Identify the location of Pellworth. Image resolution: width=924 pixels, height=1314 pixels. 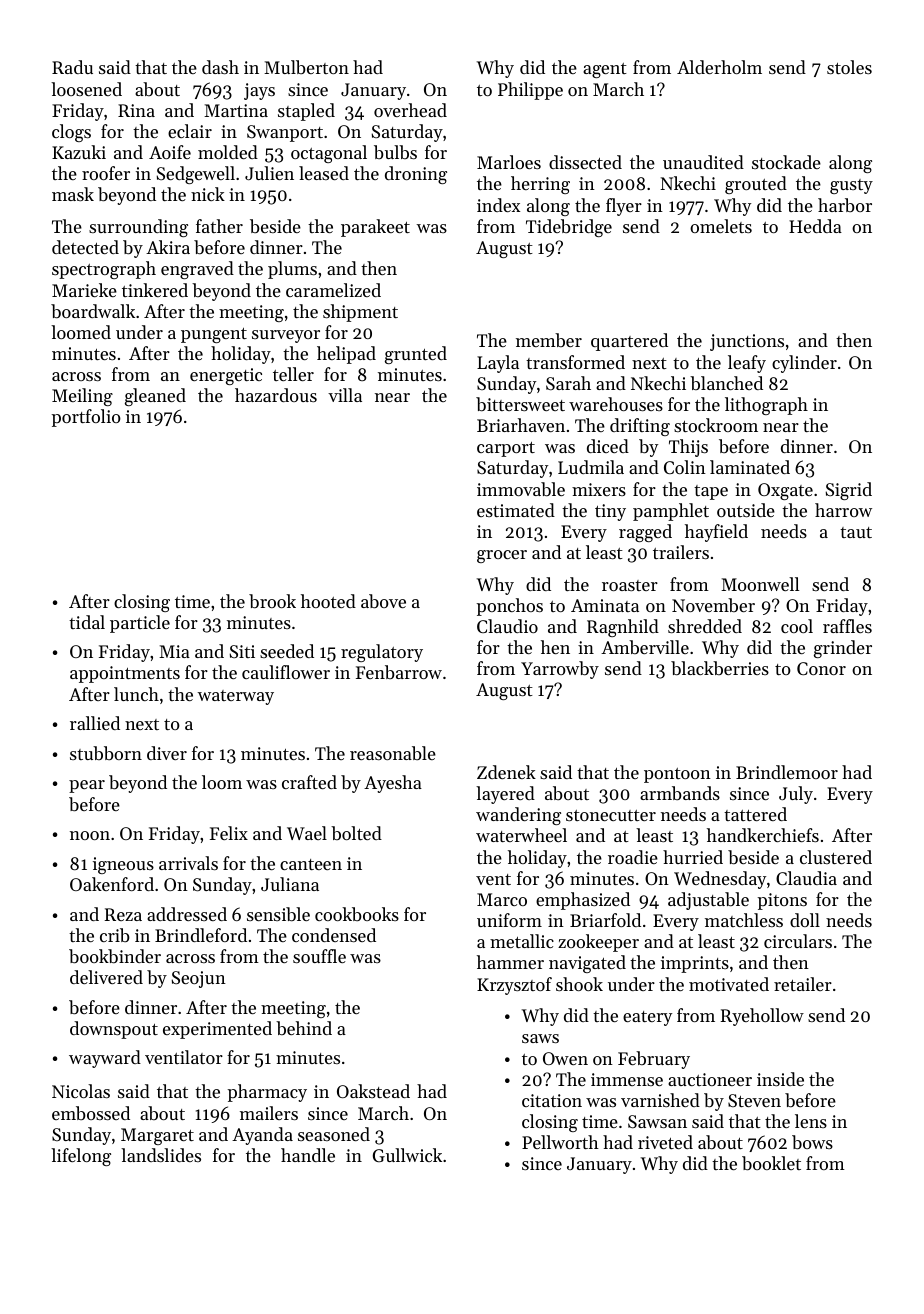
(560, 1142).
